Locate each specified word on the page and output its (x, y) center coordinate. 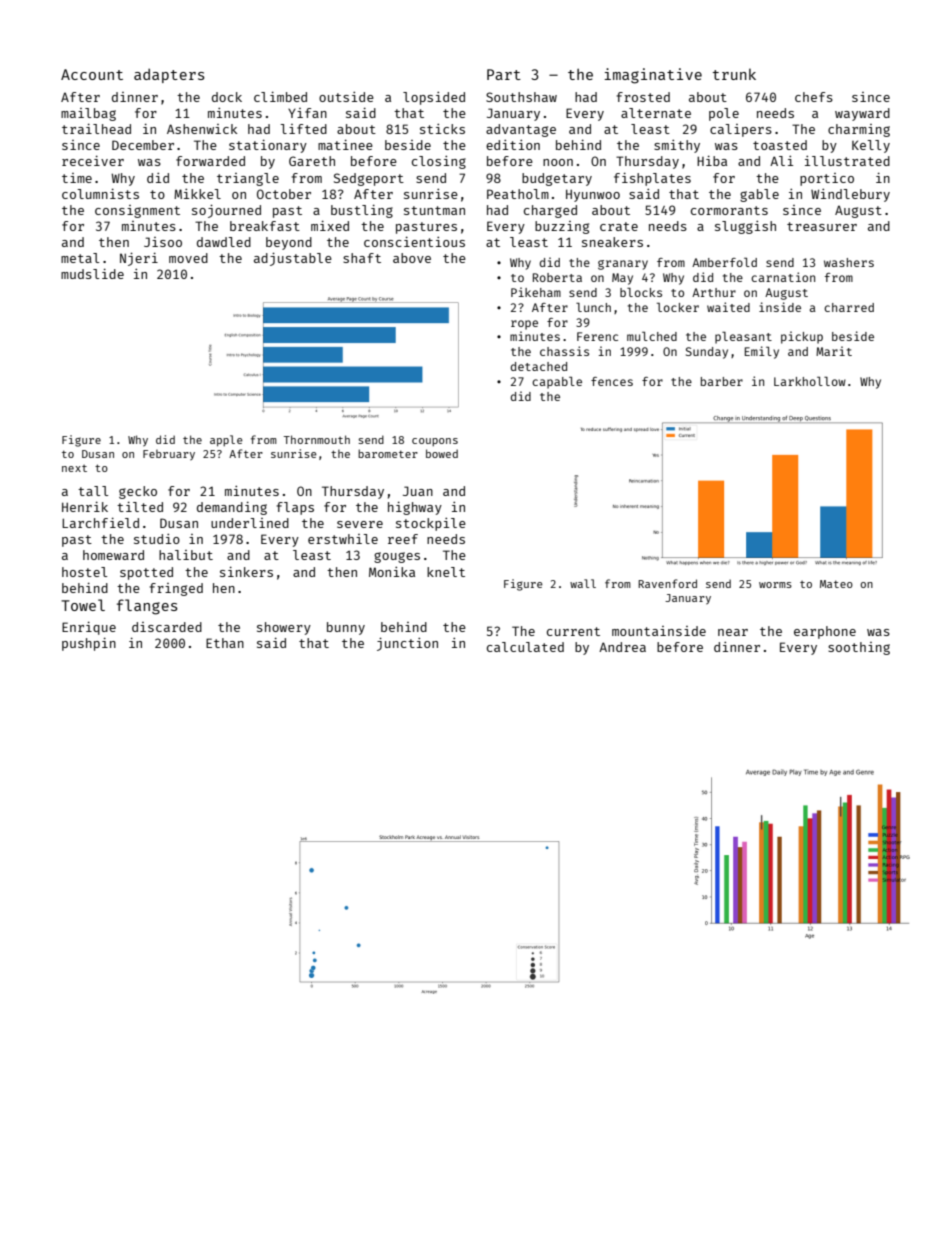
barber (722, 381)
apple (226, 441)
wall (583, 583)
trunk (734, 74)
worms (775, 585)
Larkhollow (810, 381)
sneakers (612, 242)
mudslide (92, 273)
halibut (186, 555)
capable (557, 382)
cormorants (729, 210)
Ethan (225, 643)
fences (612, 381)
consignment (137, 211)
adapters (169, 76)
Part (504, 74)
